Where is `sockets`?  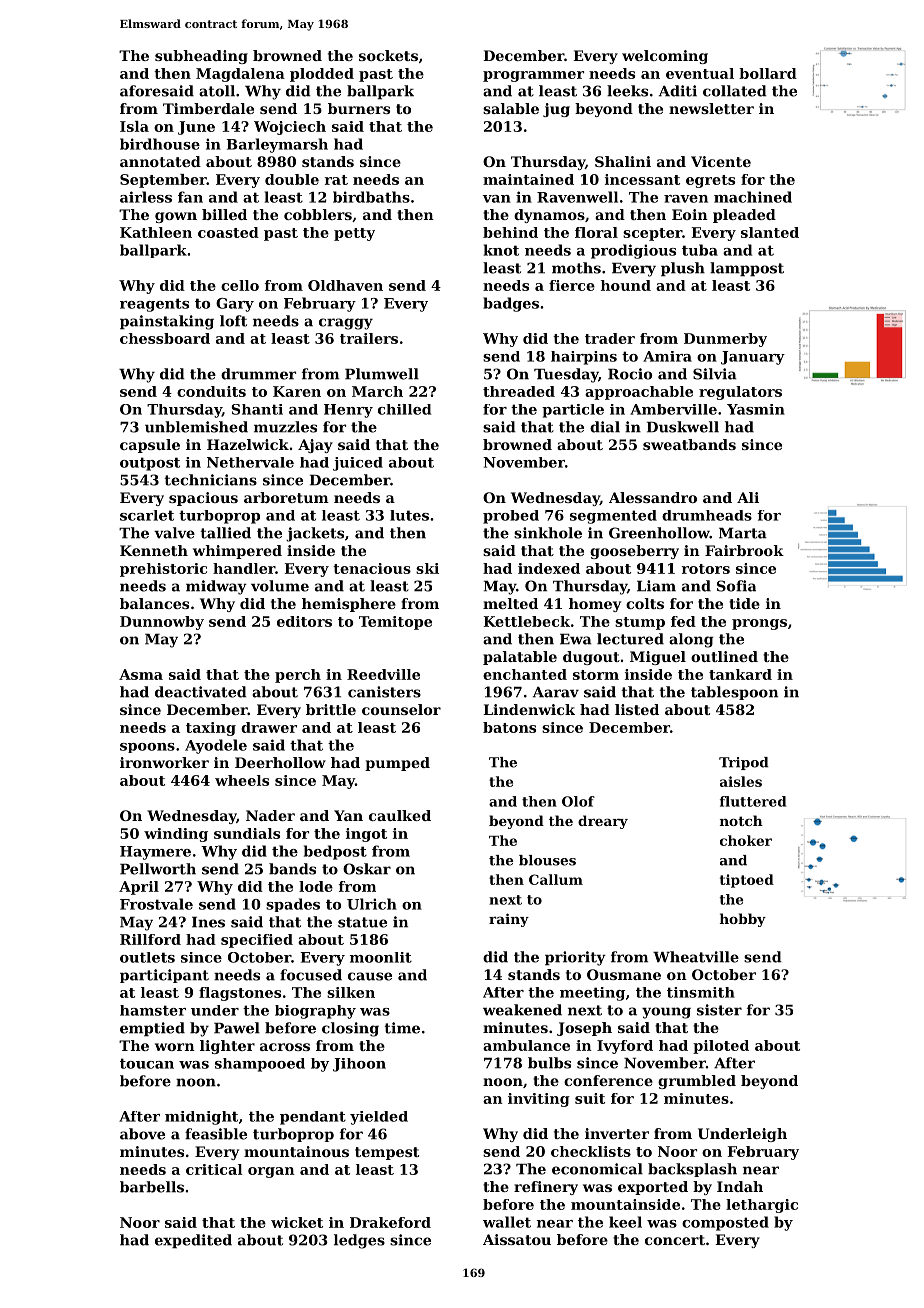
sockets is located at coordinates (388, 55).
